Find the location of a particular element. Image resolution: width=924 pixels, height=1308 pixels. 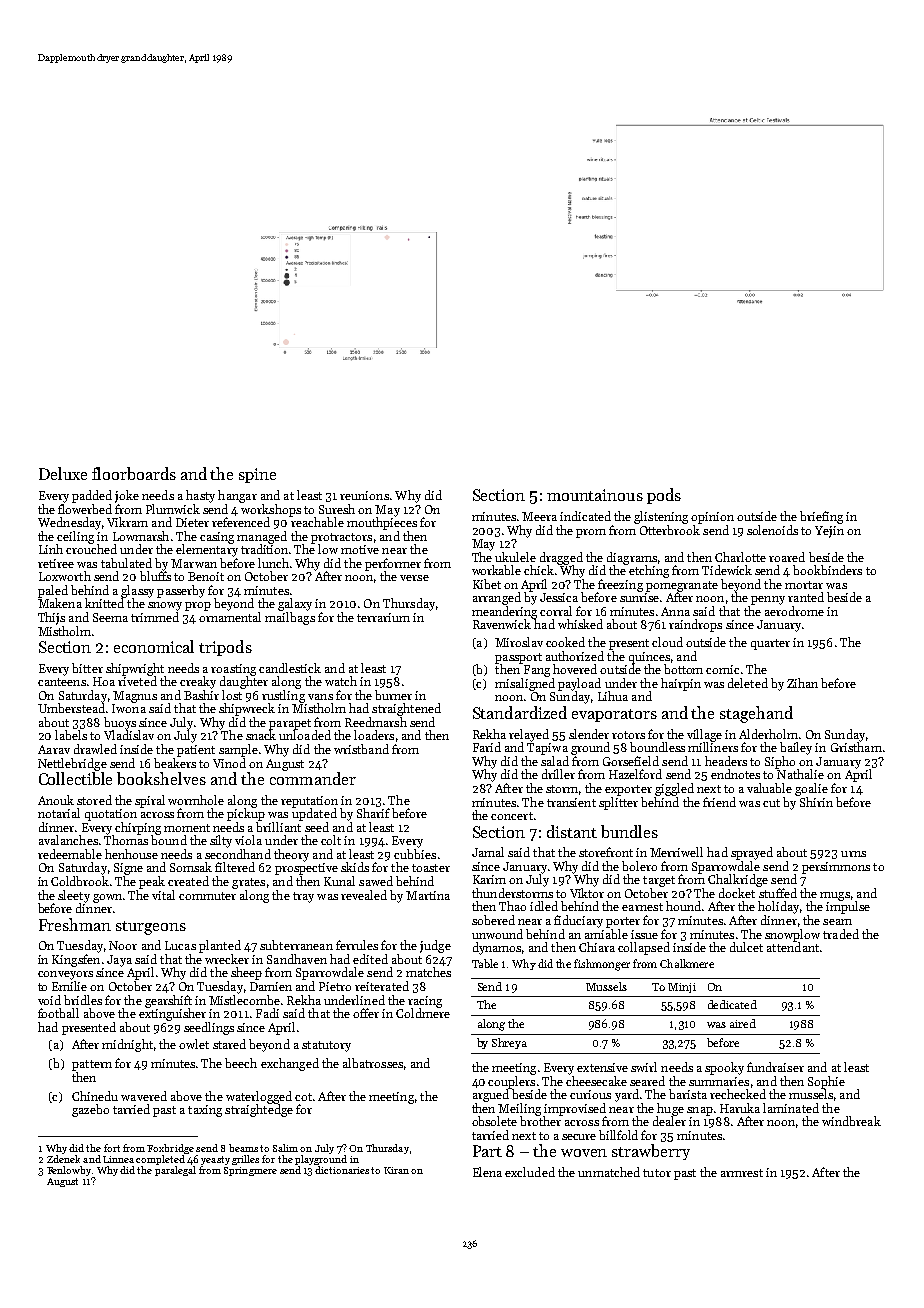

Viktor is located at coordinates (587, 893).
